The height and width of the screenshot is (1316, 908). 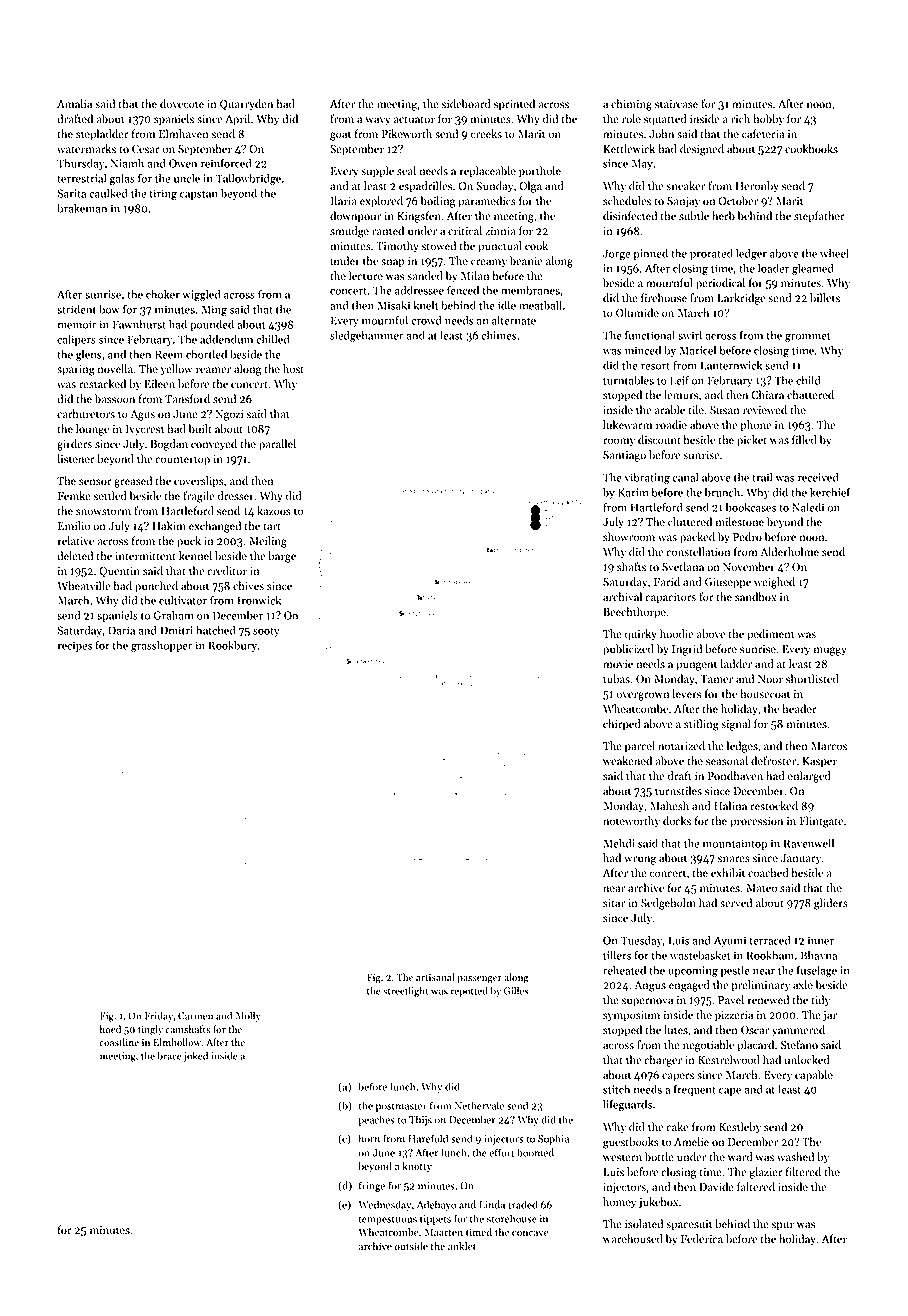 I want to click on knotty, so click(x=417, y=1167).
